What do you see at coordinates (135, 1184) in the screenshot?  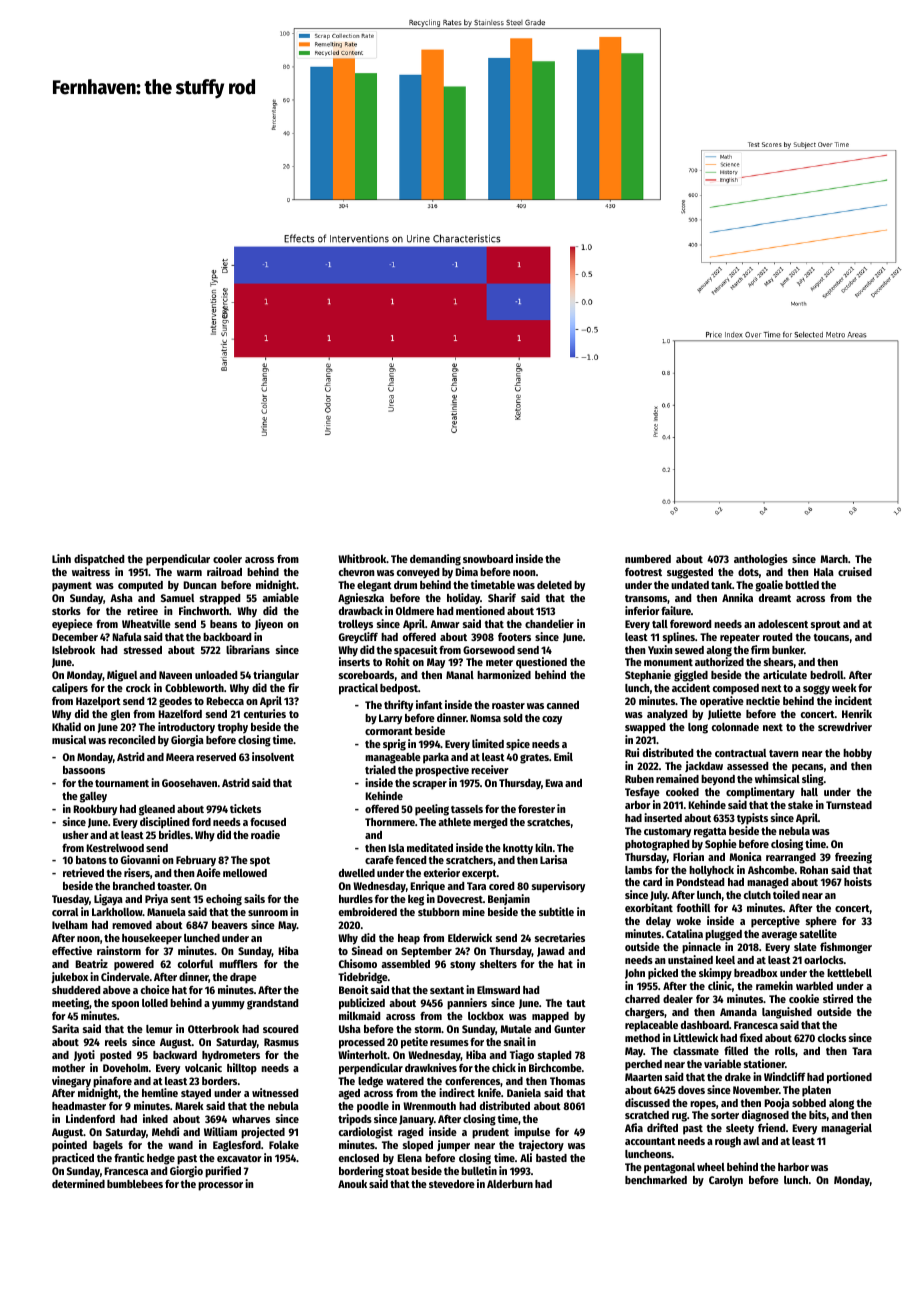 I see `bumblebees` at bounding box center [135, 1184].
